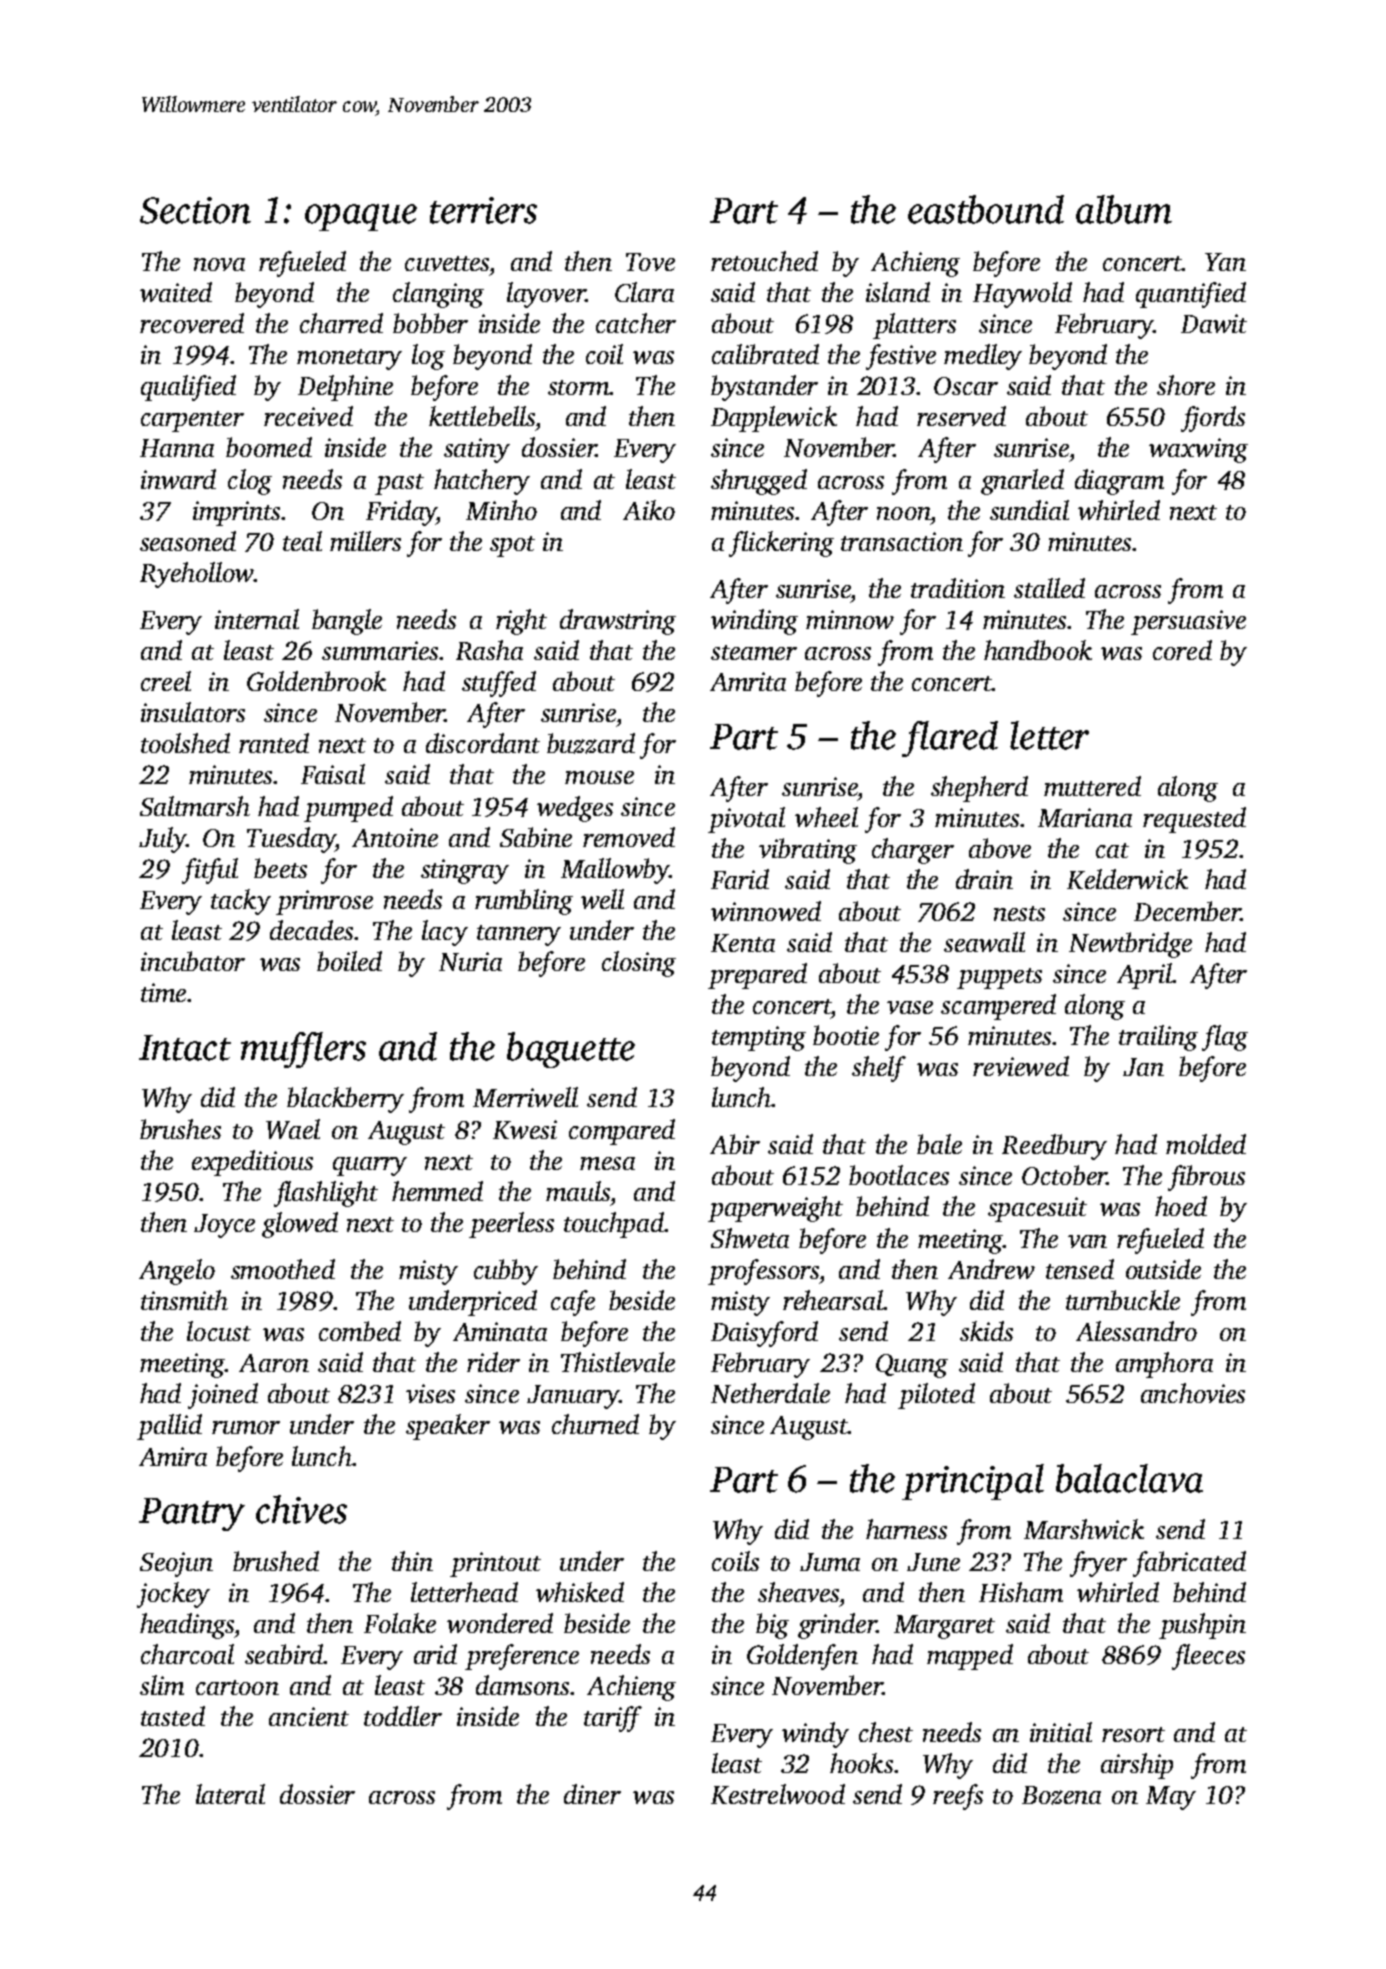 This screenshot has height=1969, width=1386. I want to click on Kenta, so click(743, 943).
